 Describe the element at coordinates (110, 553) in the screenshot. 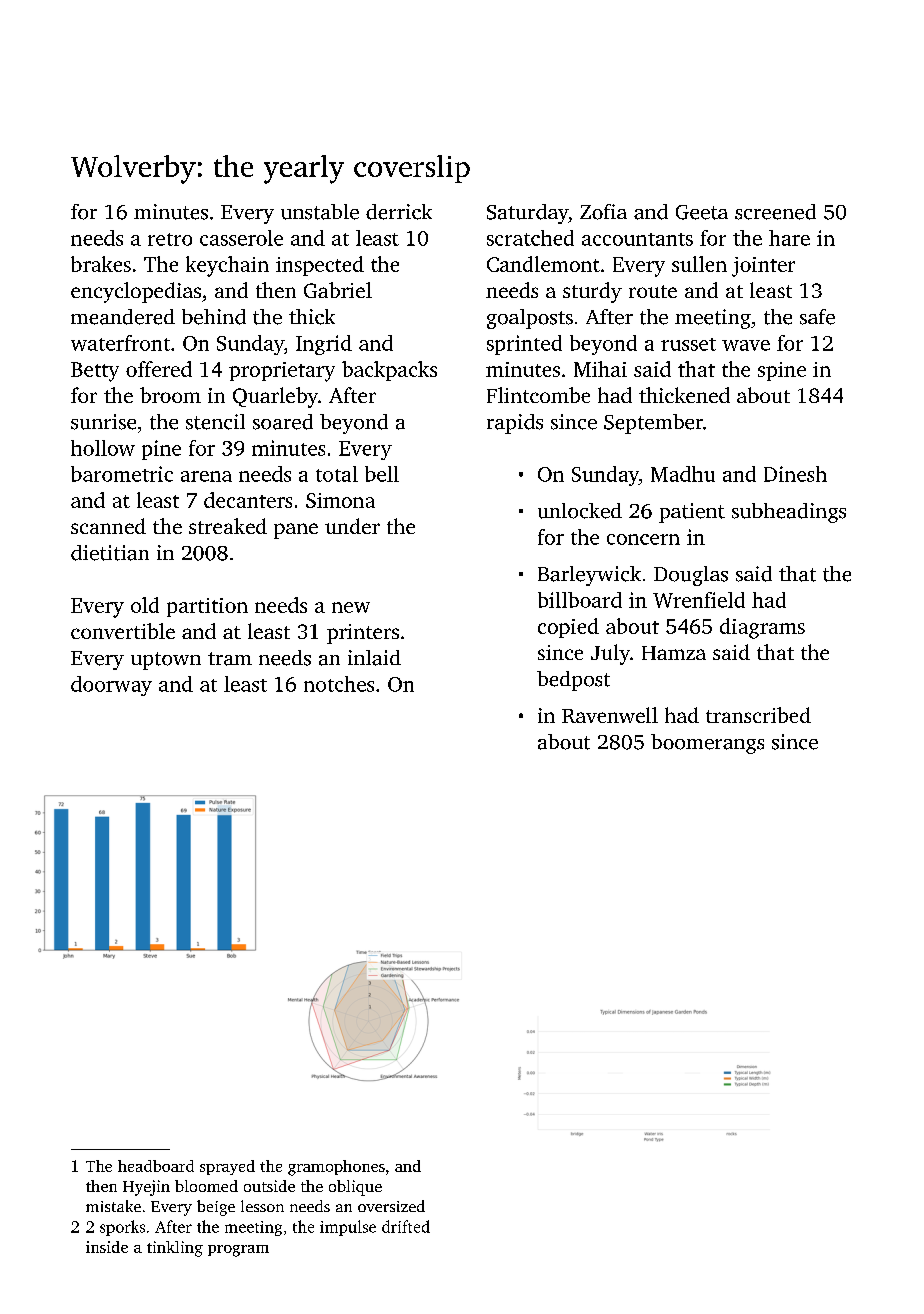

I see `dietitian` at that location.
